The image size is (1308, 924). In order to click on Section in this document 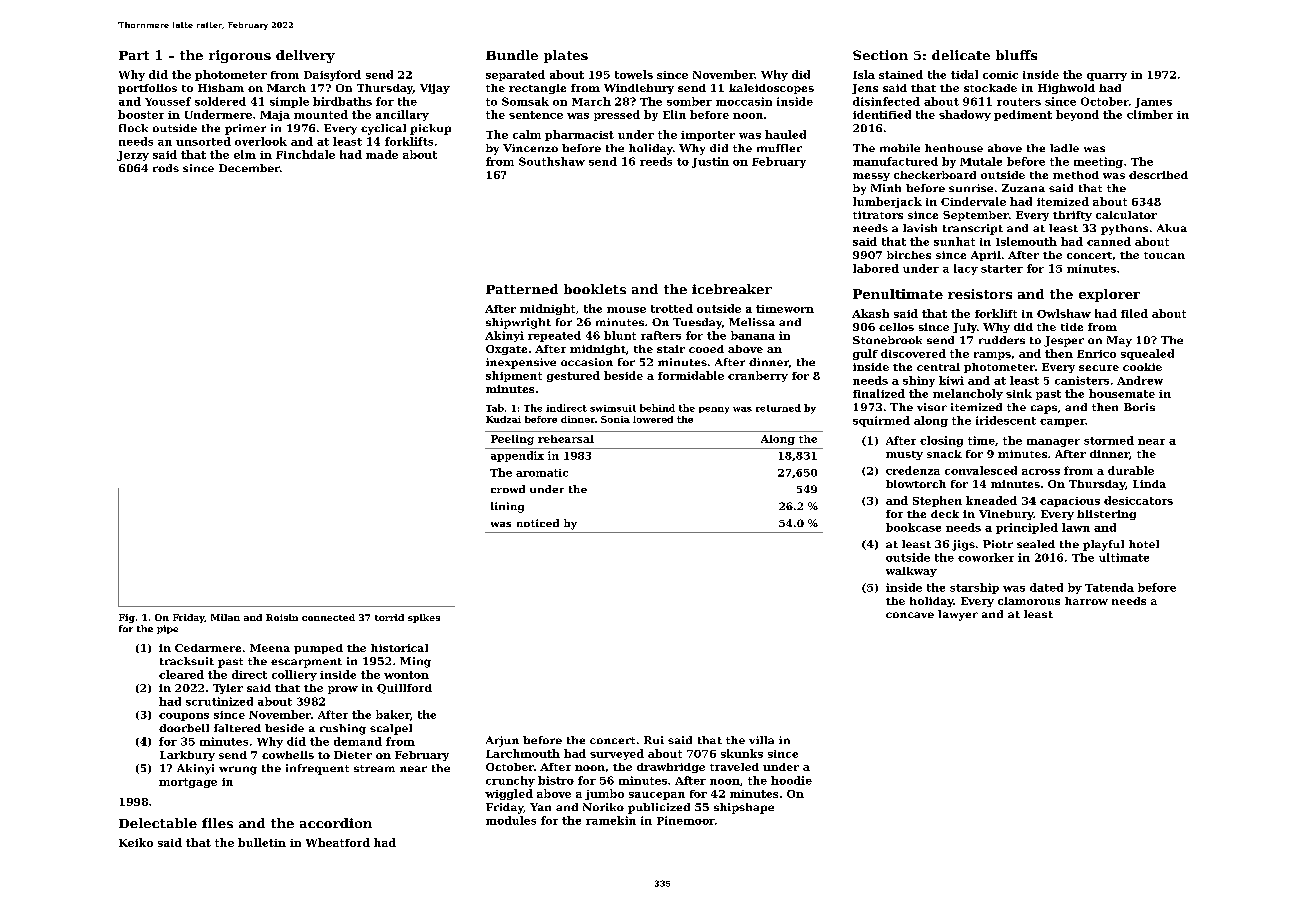, I will do `click(880, 55)`.
